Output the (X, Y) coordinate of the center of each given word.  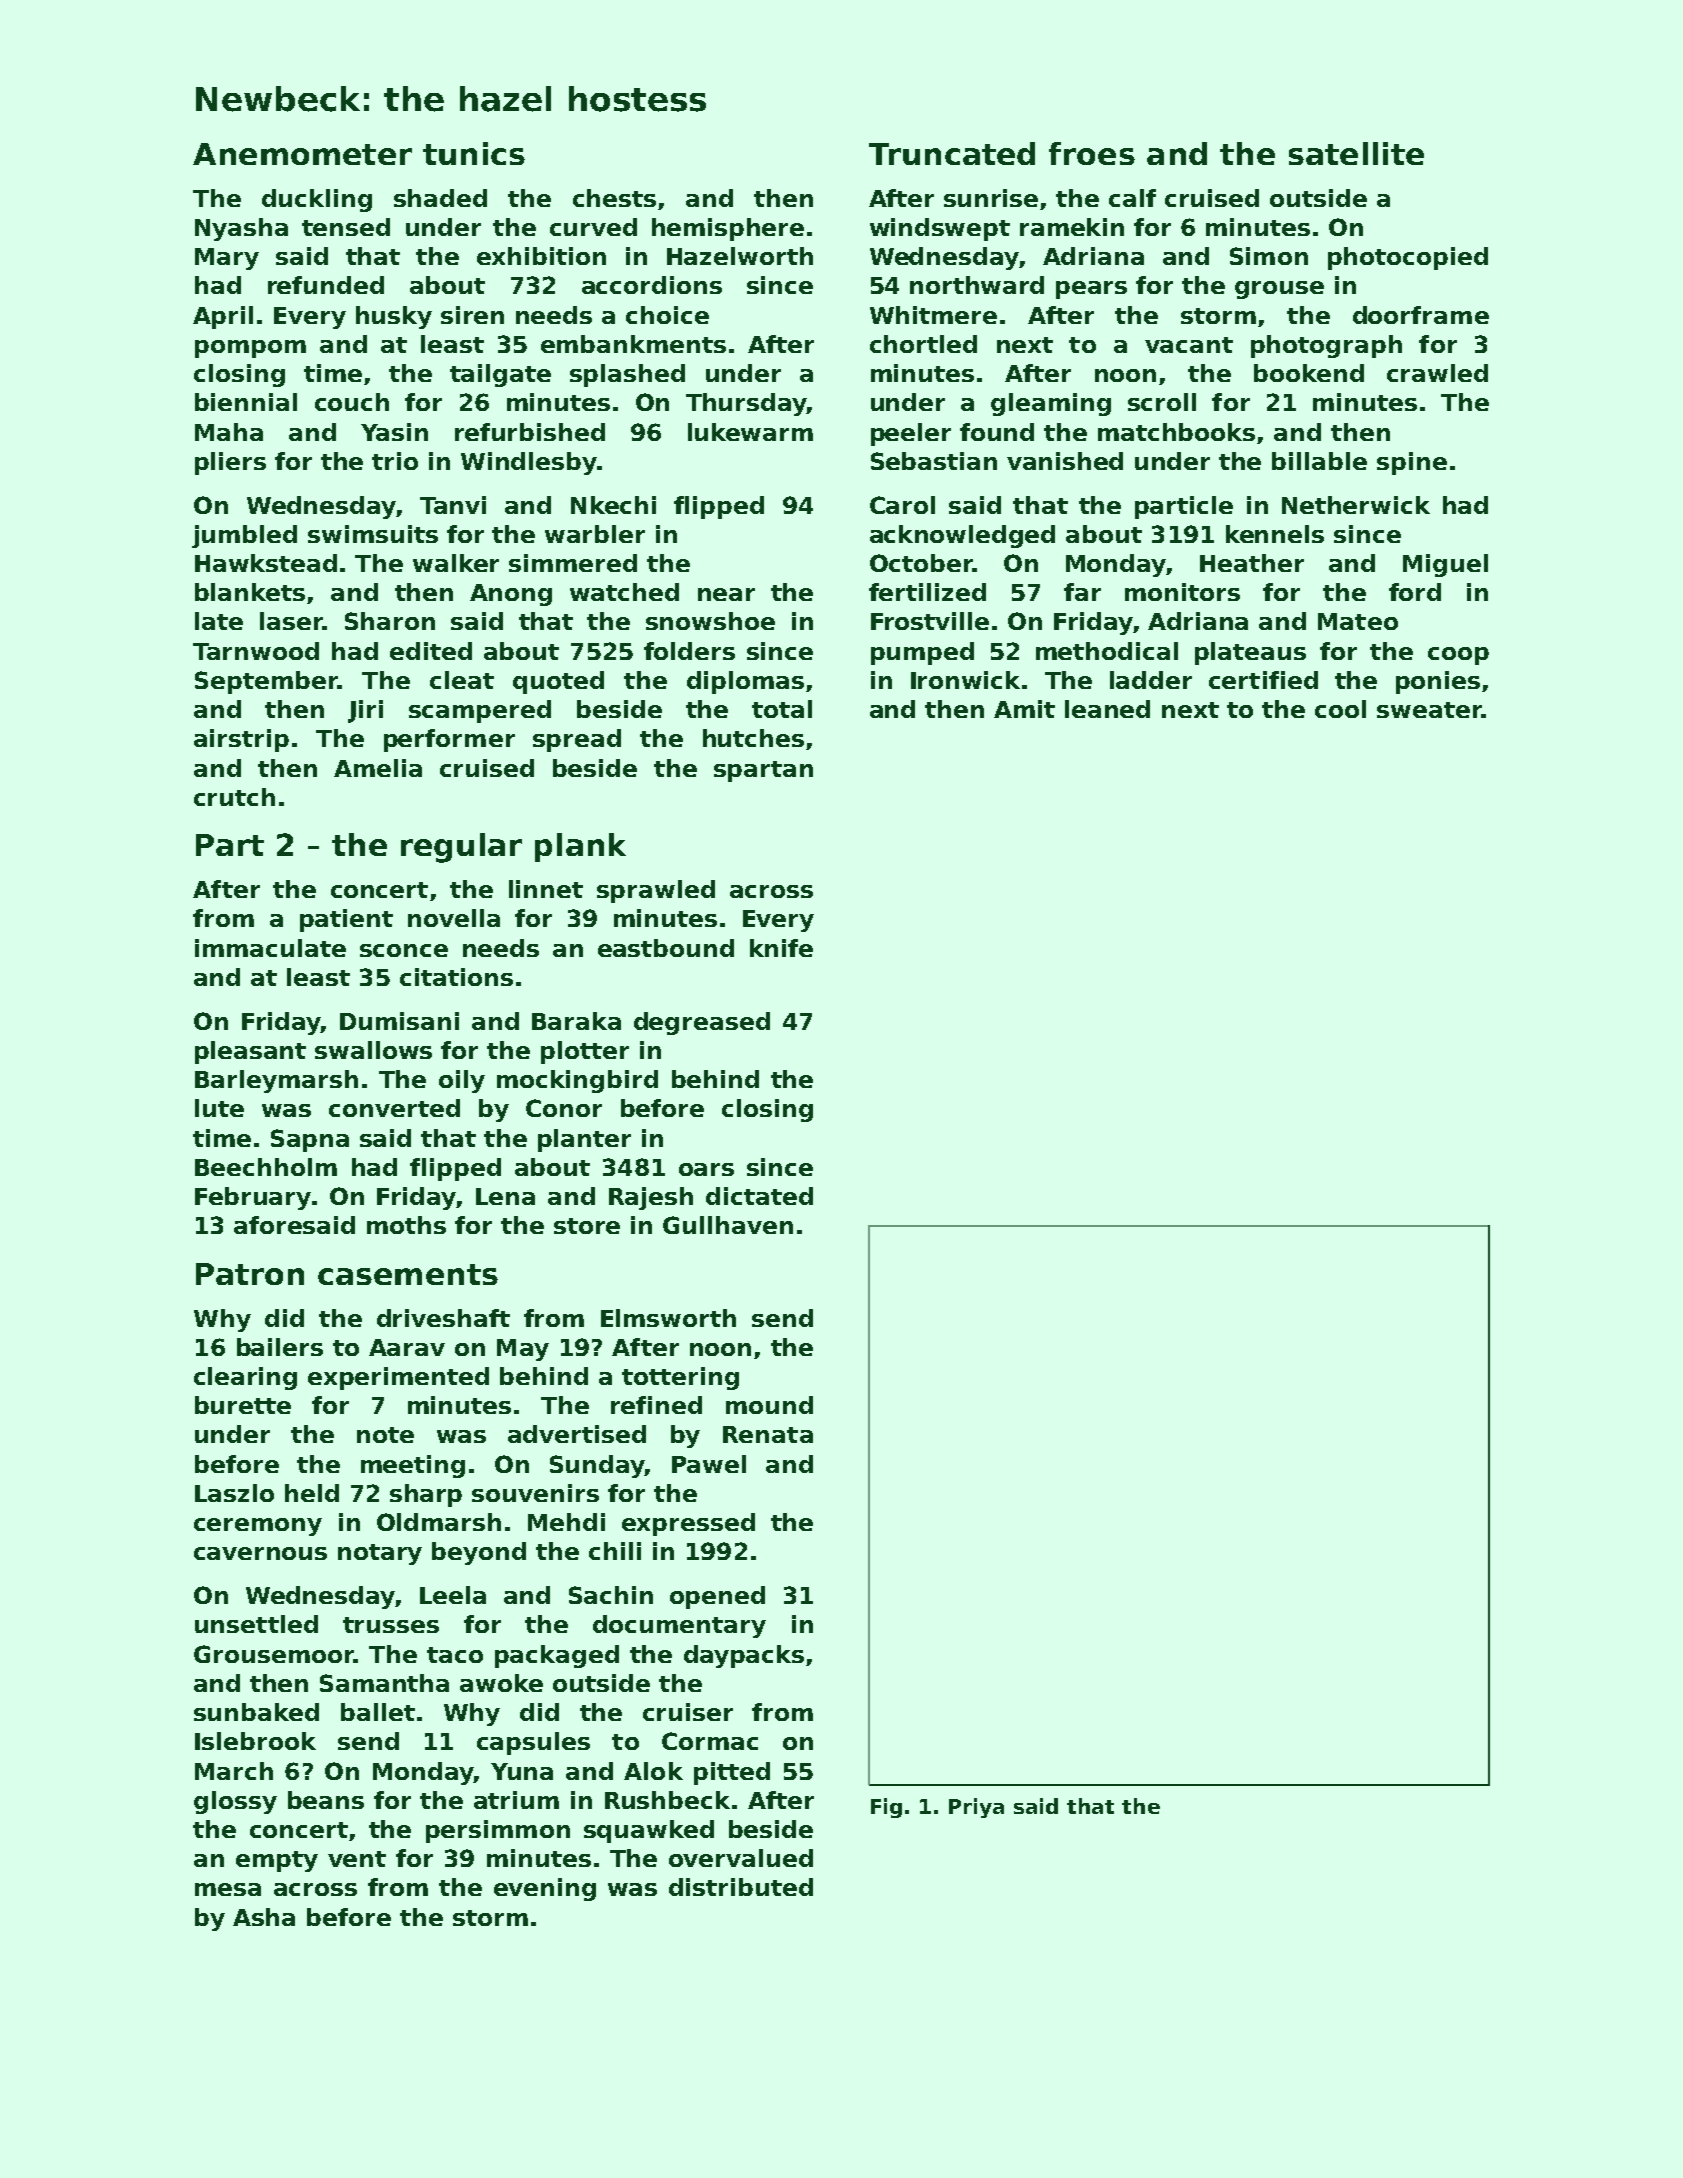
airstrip (241, 740)
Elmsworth (668, 1318)
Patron (250, 1274)
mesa (228, 1889)
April (223, 317)
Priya (976, 1808)
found (997, 432)
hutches (753, 738)
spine (1412, 463)
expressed (688, 1524)
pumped (922, 653)
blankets (250, 592)
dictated (759, 1196)
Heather (1252, 563)
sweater (1429, 710)
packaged (557, 1656)
